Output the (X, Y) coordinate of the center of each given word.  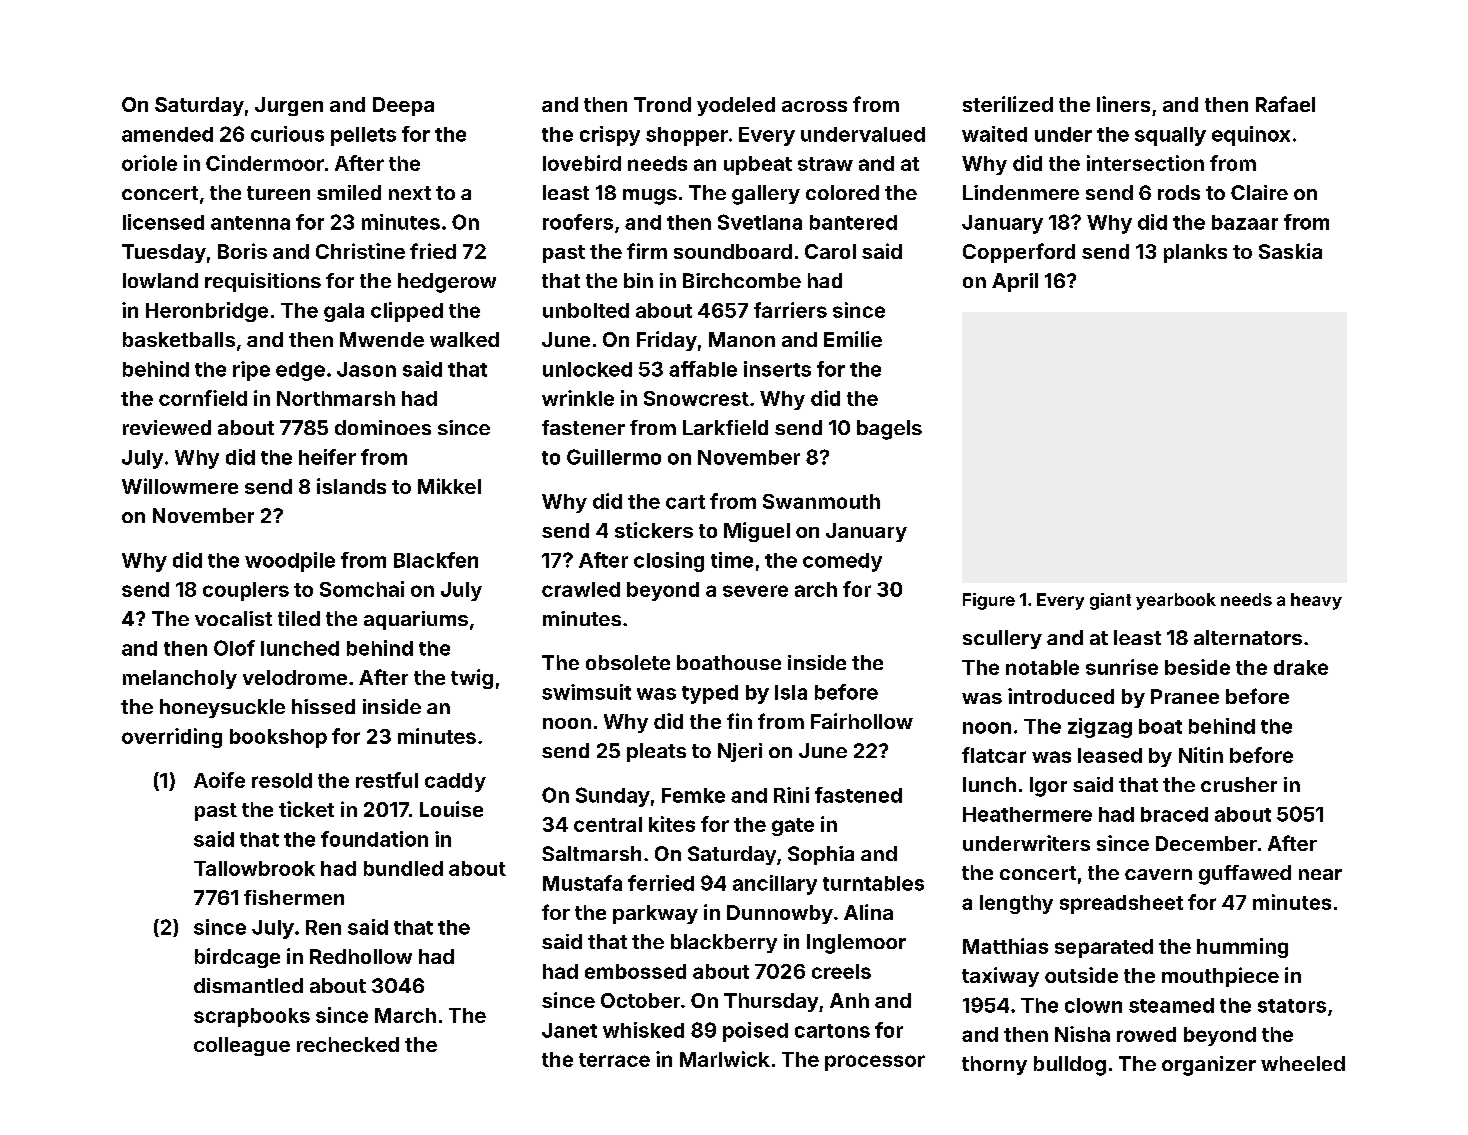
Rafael (1285, 104)
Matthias (1005, 946)
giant (1110, 601)
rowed (1146, 1034)
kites (672, 824)
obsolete (628, 662)
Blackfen (436, 560)
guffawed (1245, 875)
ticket (306, 809)
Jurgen (289, 106)
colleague (242, 1046)
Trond (662, 104)
